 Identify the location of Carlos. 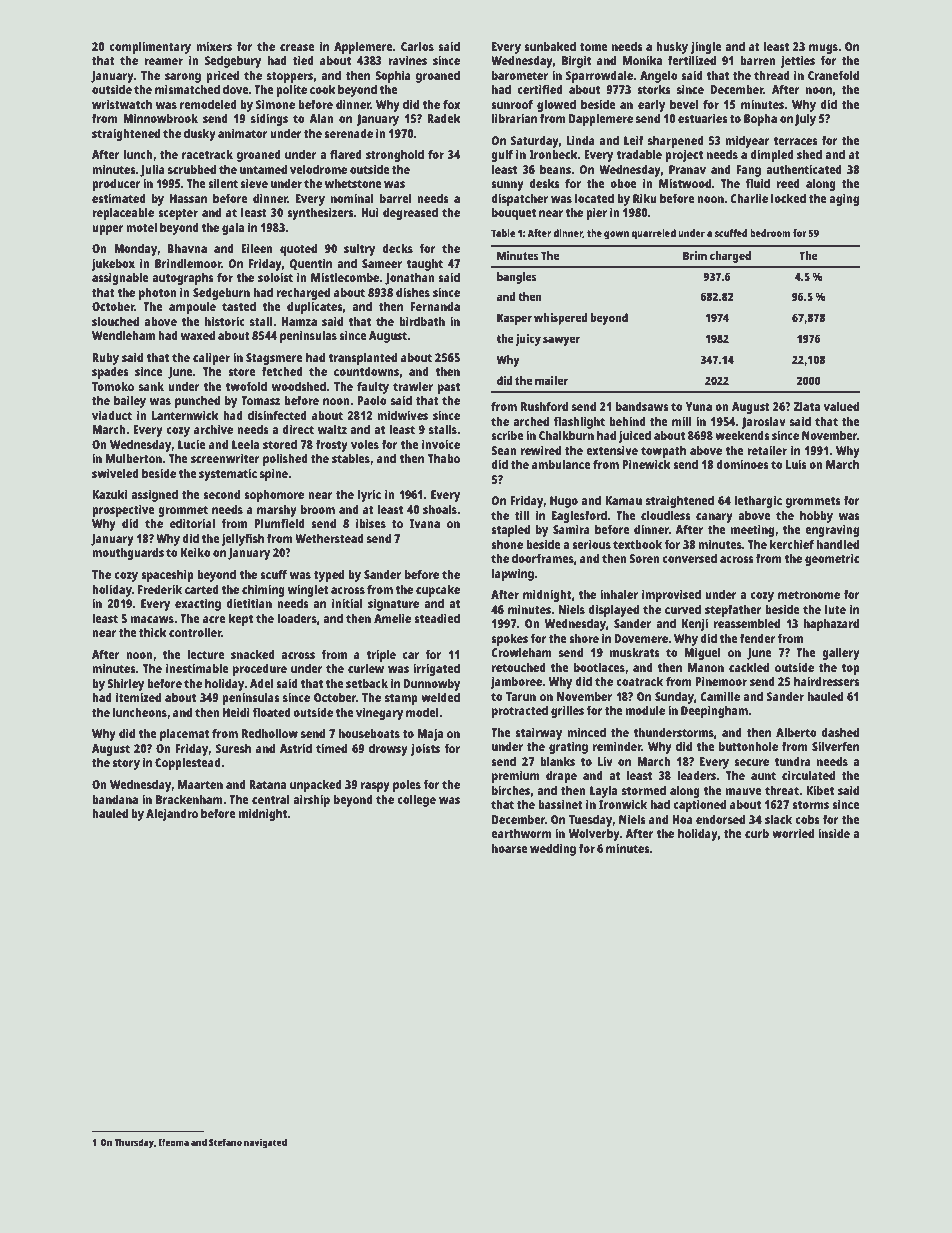
(417, 46).
